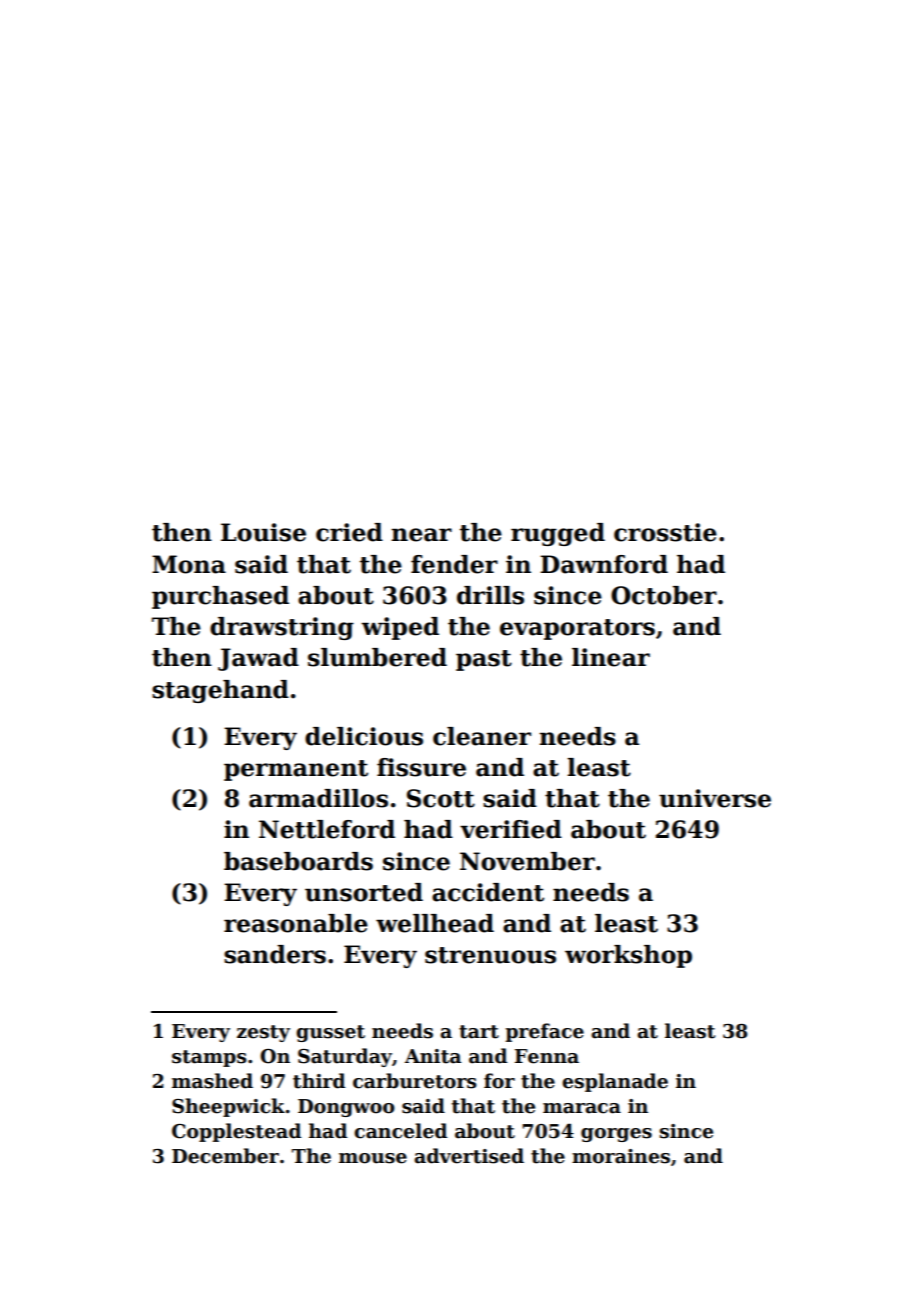 This page has width=924, height=1311. Describe the element at coordinates (664, 595) in the page. I see `October` at that location.
